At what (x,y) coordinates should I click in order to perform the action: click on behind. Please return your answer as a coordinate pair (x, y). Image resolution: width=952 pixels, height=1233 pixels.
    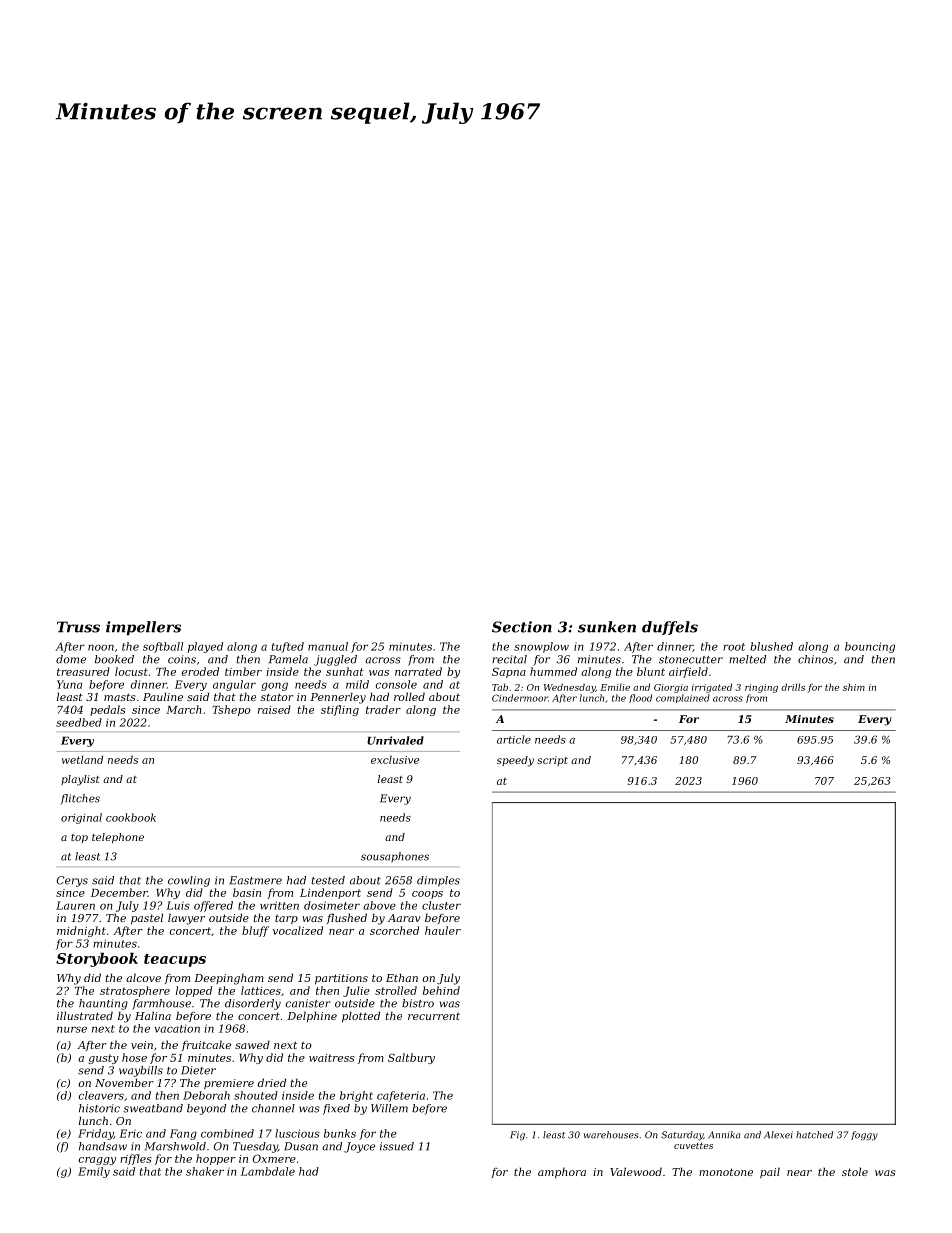
    Looking at the image, I should click on (441, 990).
